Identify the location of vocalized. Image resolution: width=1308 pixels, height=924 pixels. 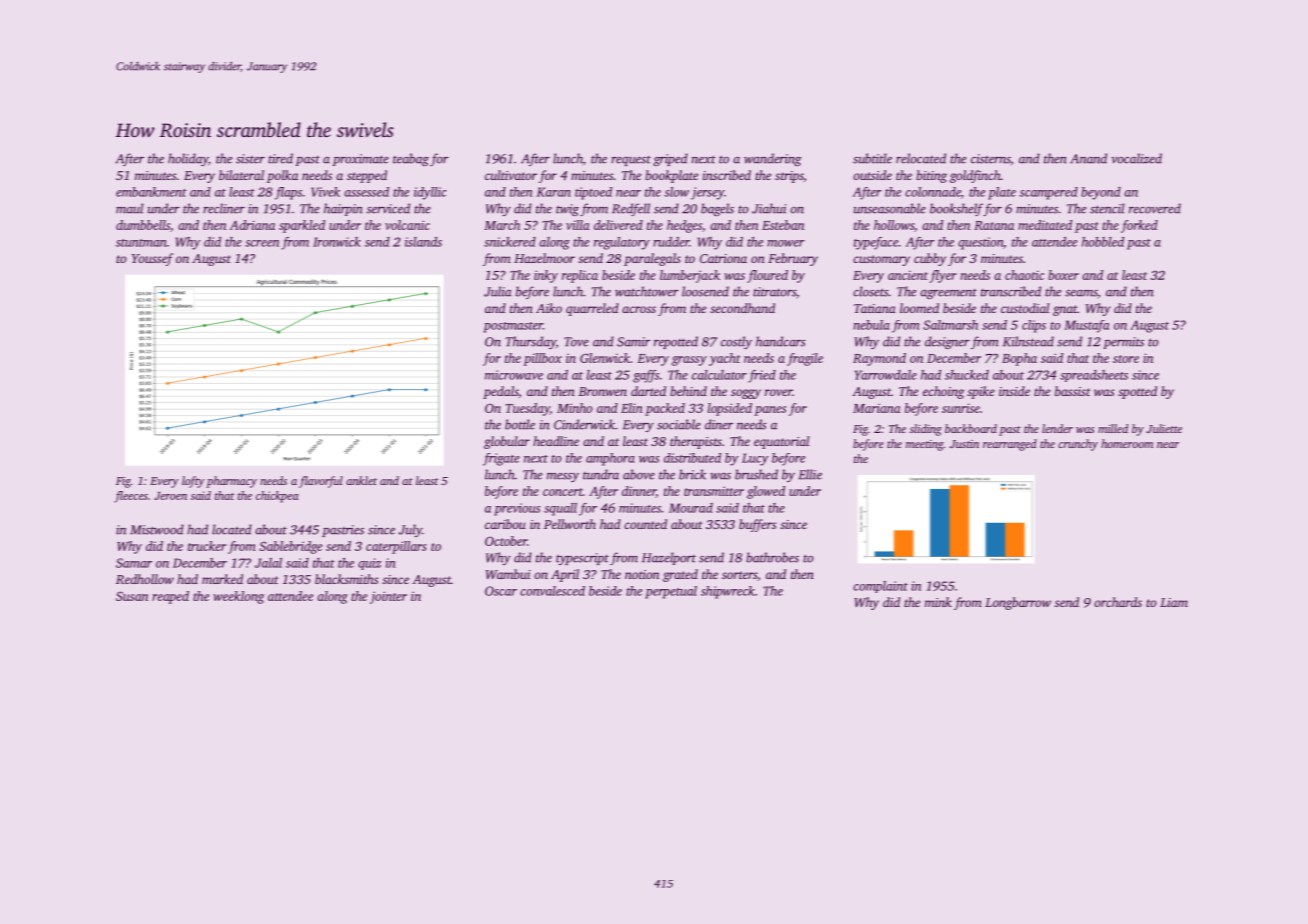
(1136, 158).
